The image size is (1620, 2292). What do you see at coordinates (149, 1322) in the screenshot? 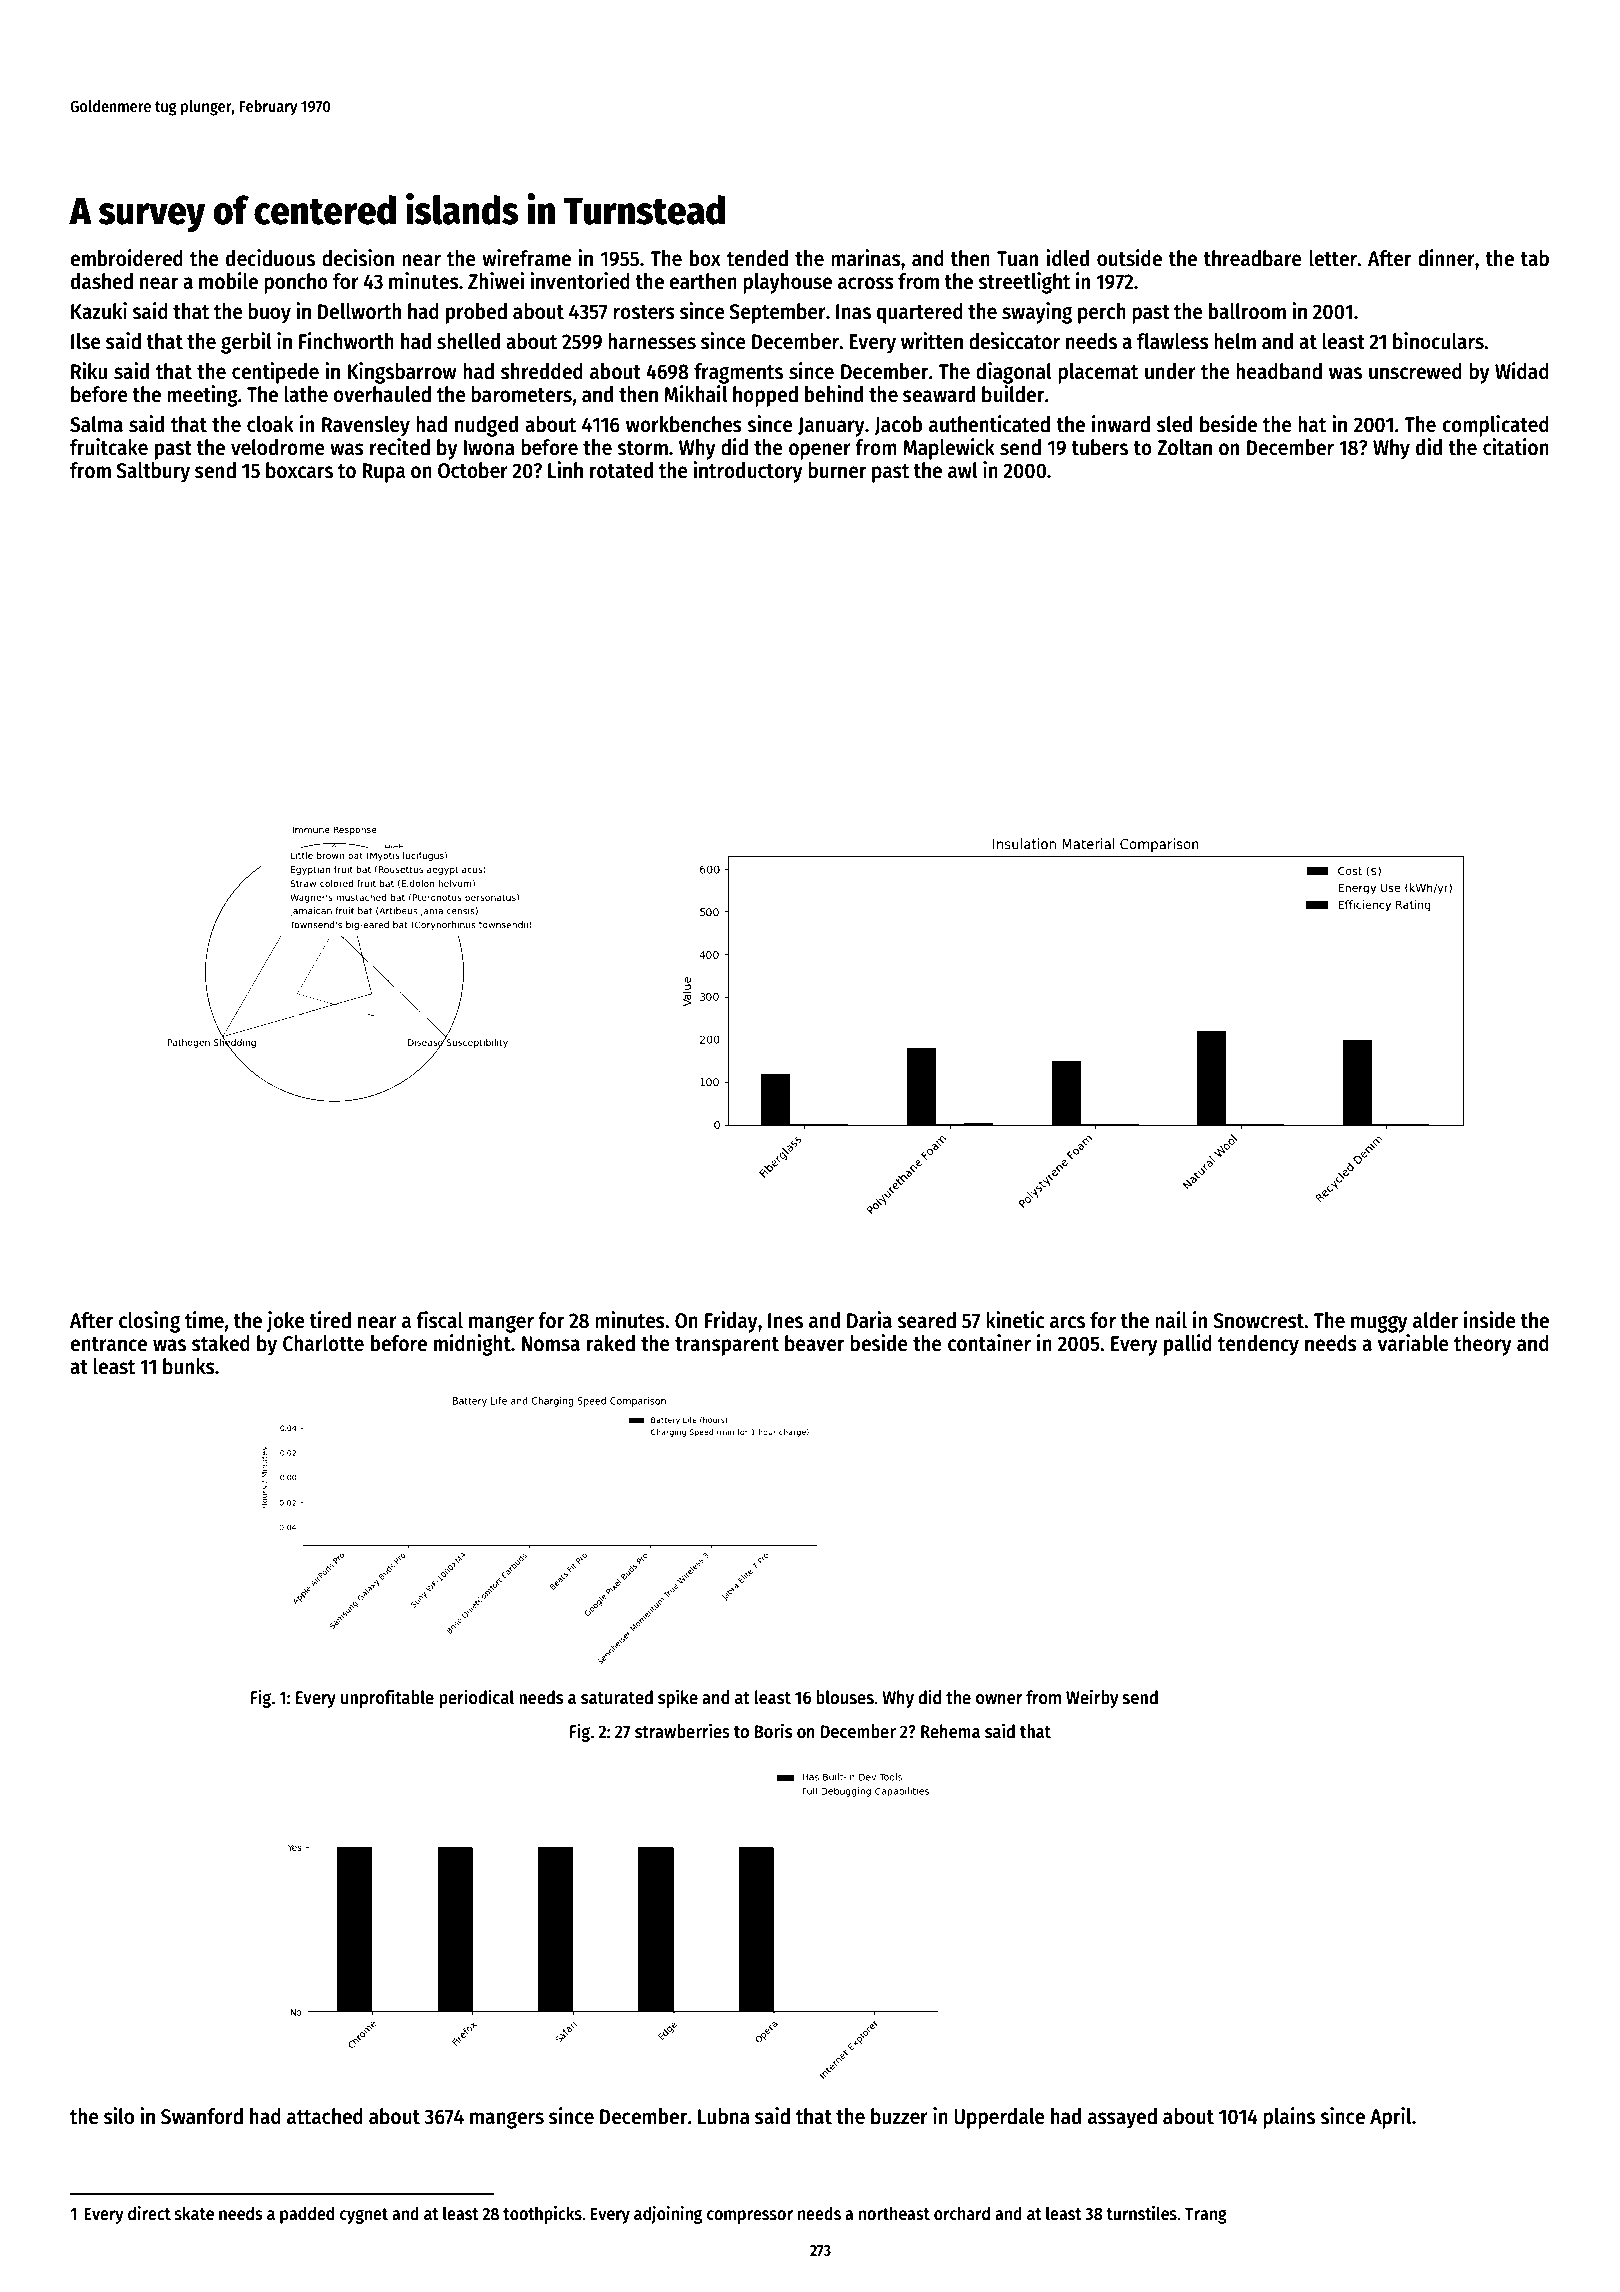
I see `closing` at bounding box center [149, 1322].
